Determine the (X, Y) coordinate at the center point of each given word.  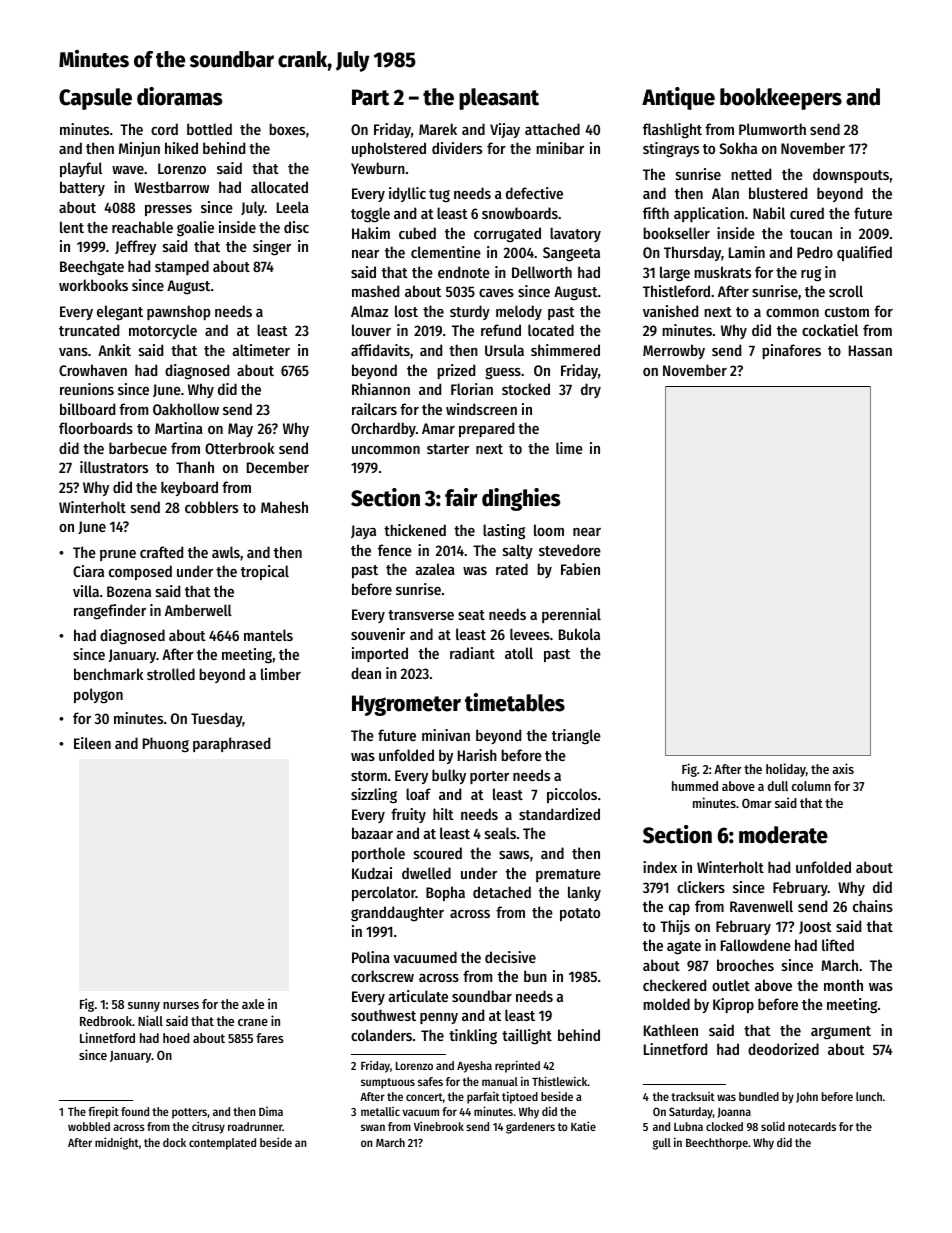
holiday (786, 770)
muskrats (722, 272)
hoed (176, 1038)
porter (489, 777)
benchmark (108, 674)
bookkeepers (781, 99)
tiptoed (520, 1097)
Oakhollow (186, 409)
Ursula (504, 350)
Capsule (95, 99)
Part (370, 97)
